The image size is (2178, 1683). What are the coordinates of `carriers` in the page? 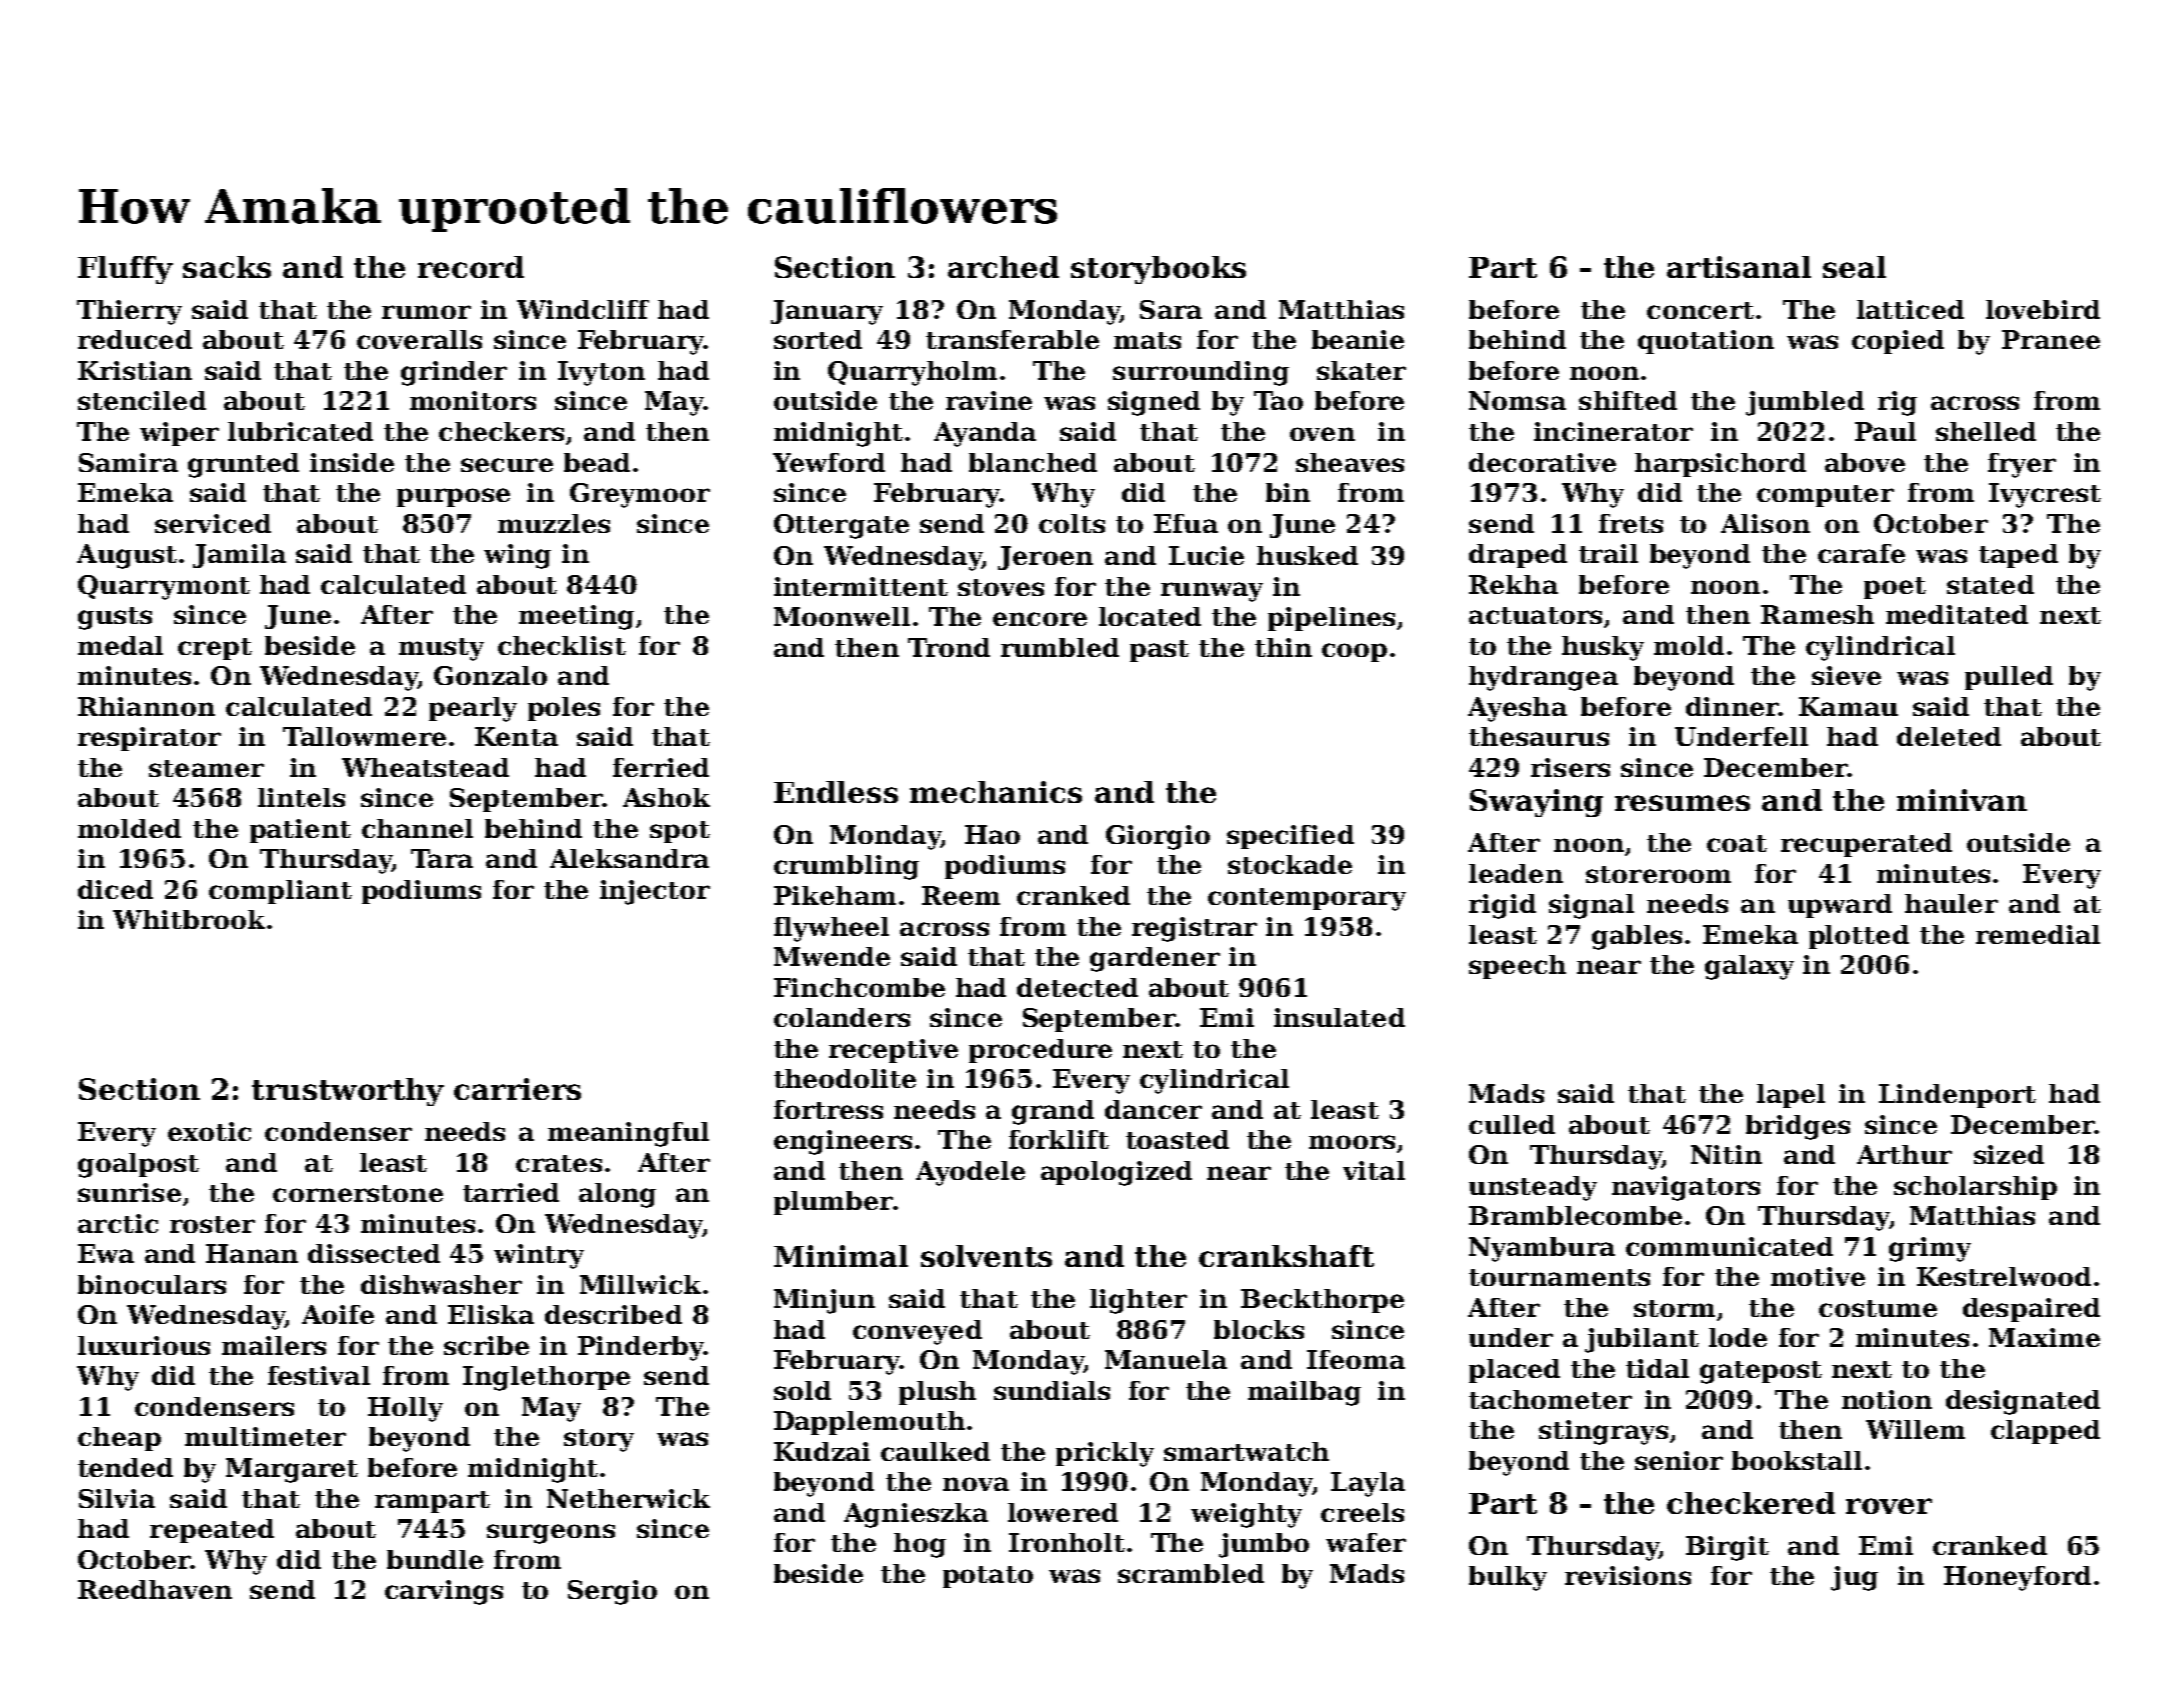 It's located at (517, 1089).
